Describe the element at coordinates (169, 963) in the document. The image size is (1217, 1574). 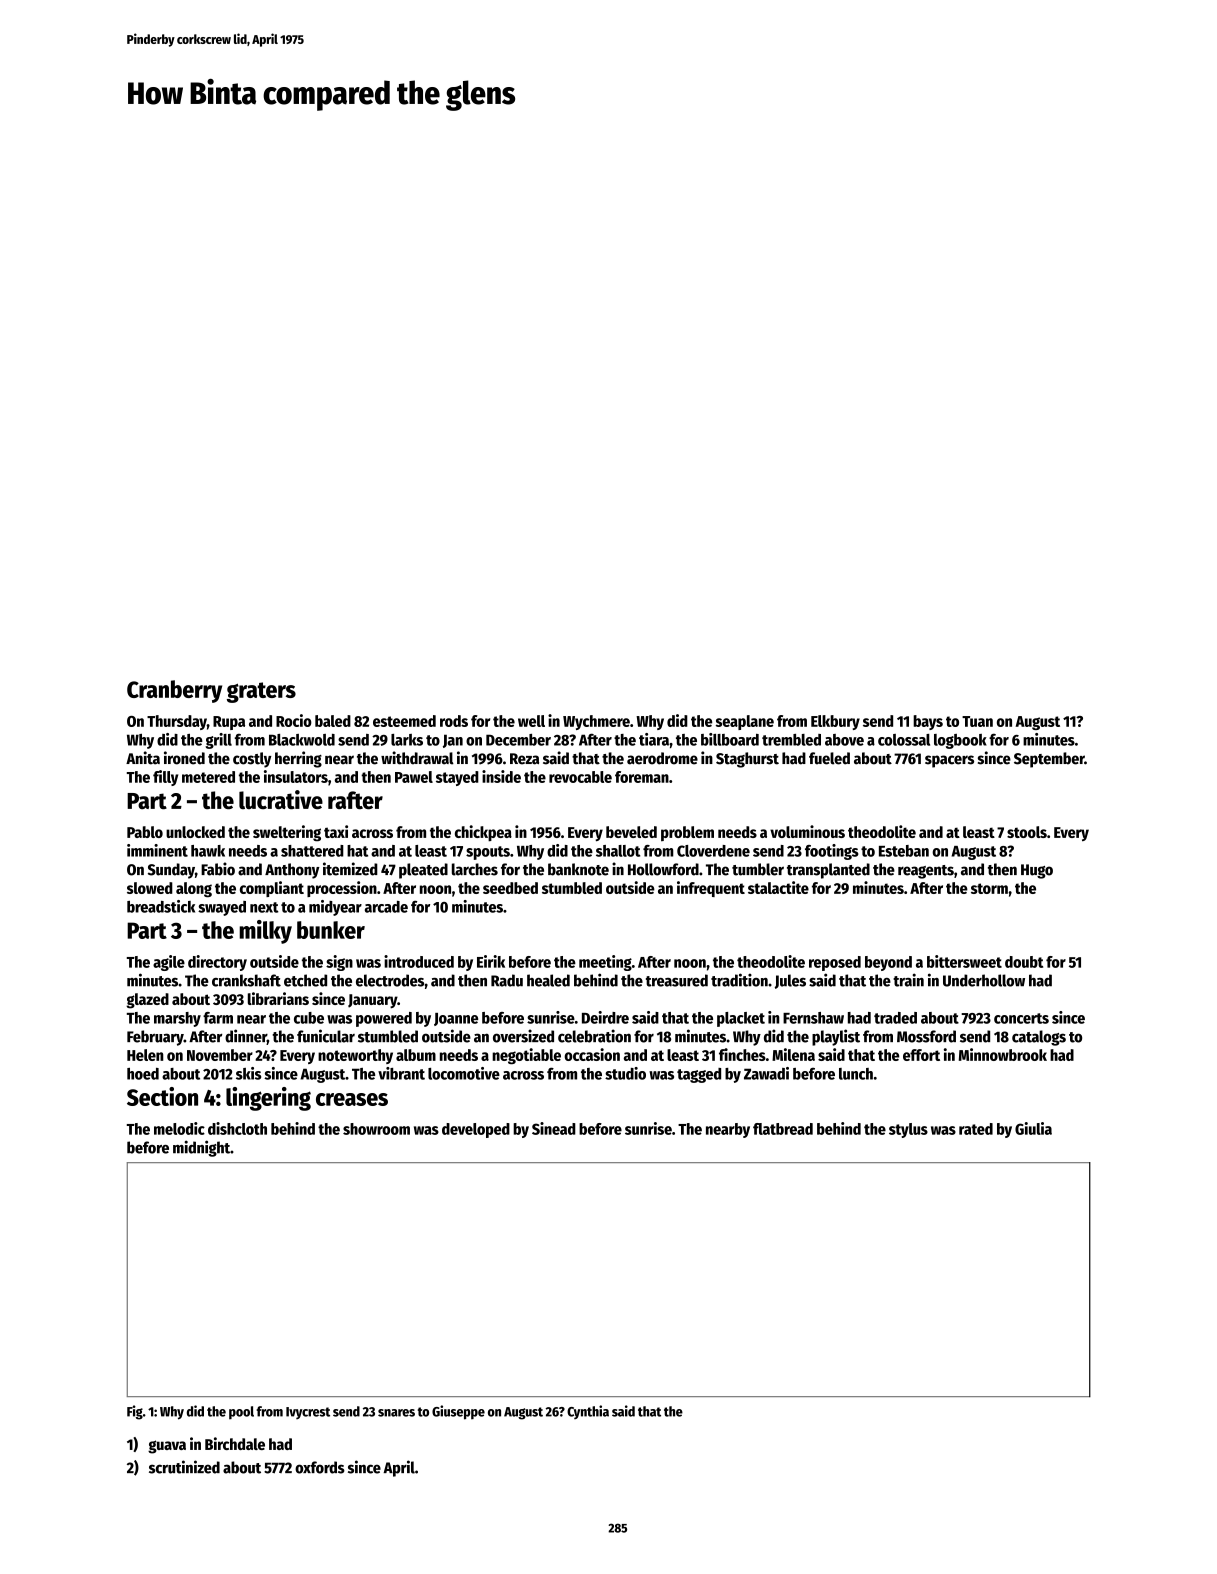
I see `agile` at that location.
